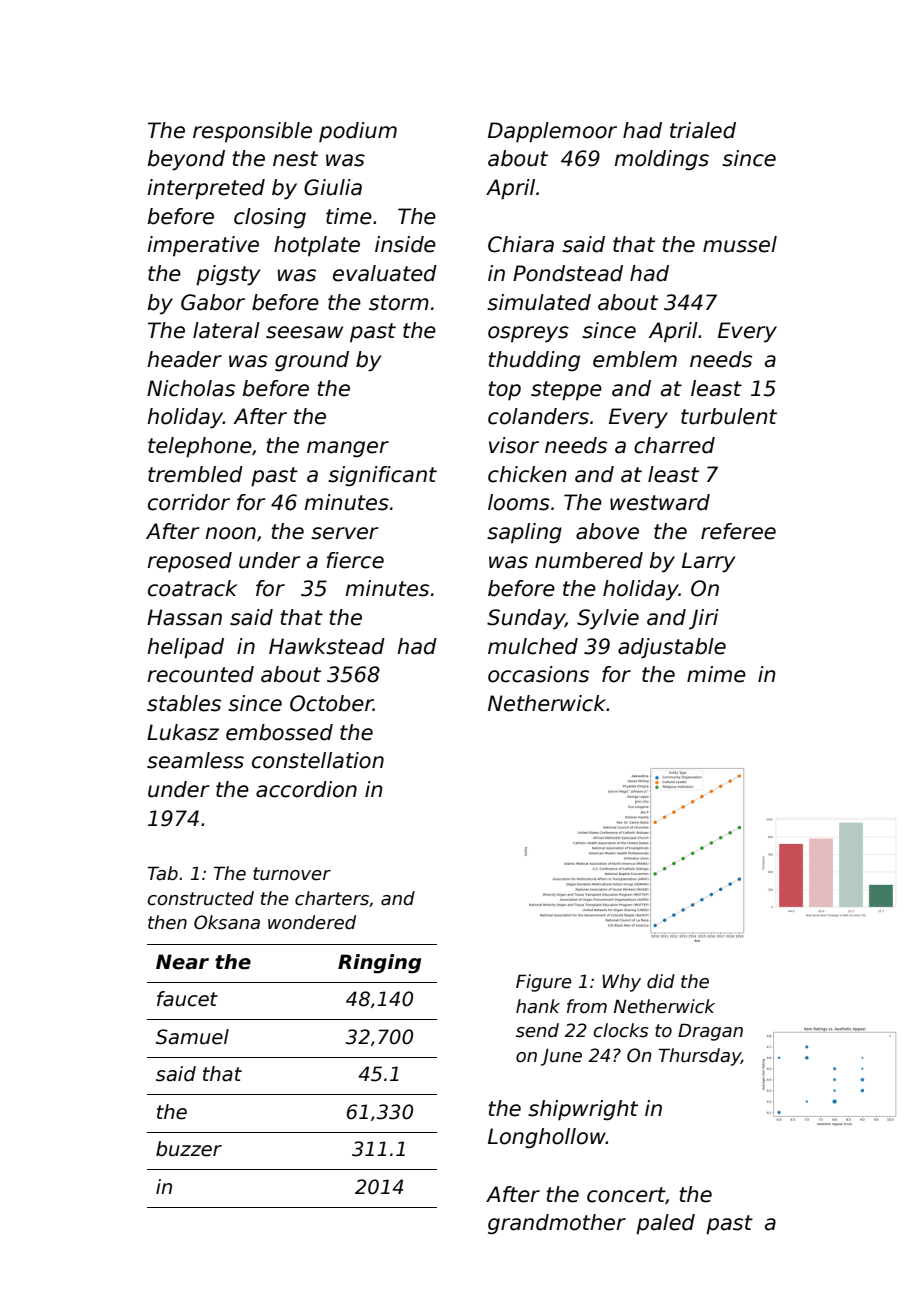 This page has height=1311, width=924. Describe the element at coordinates (382, 476) in the page. I see `significant` at that location.
